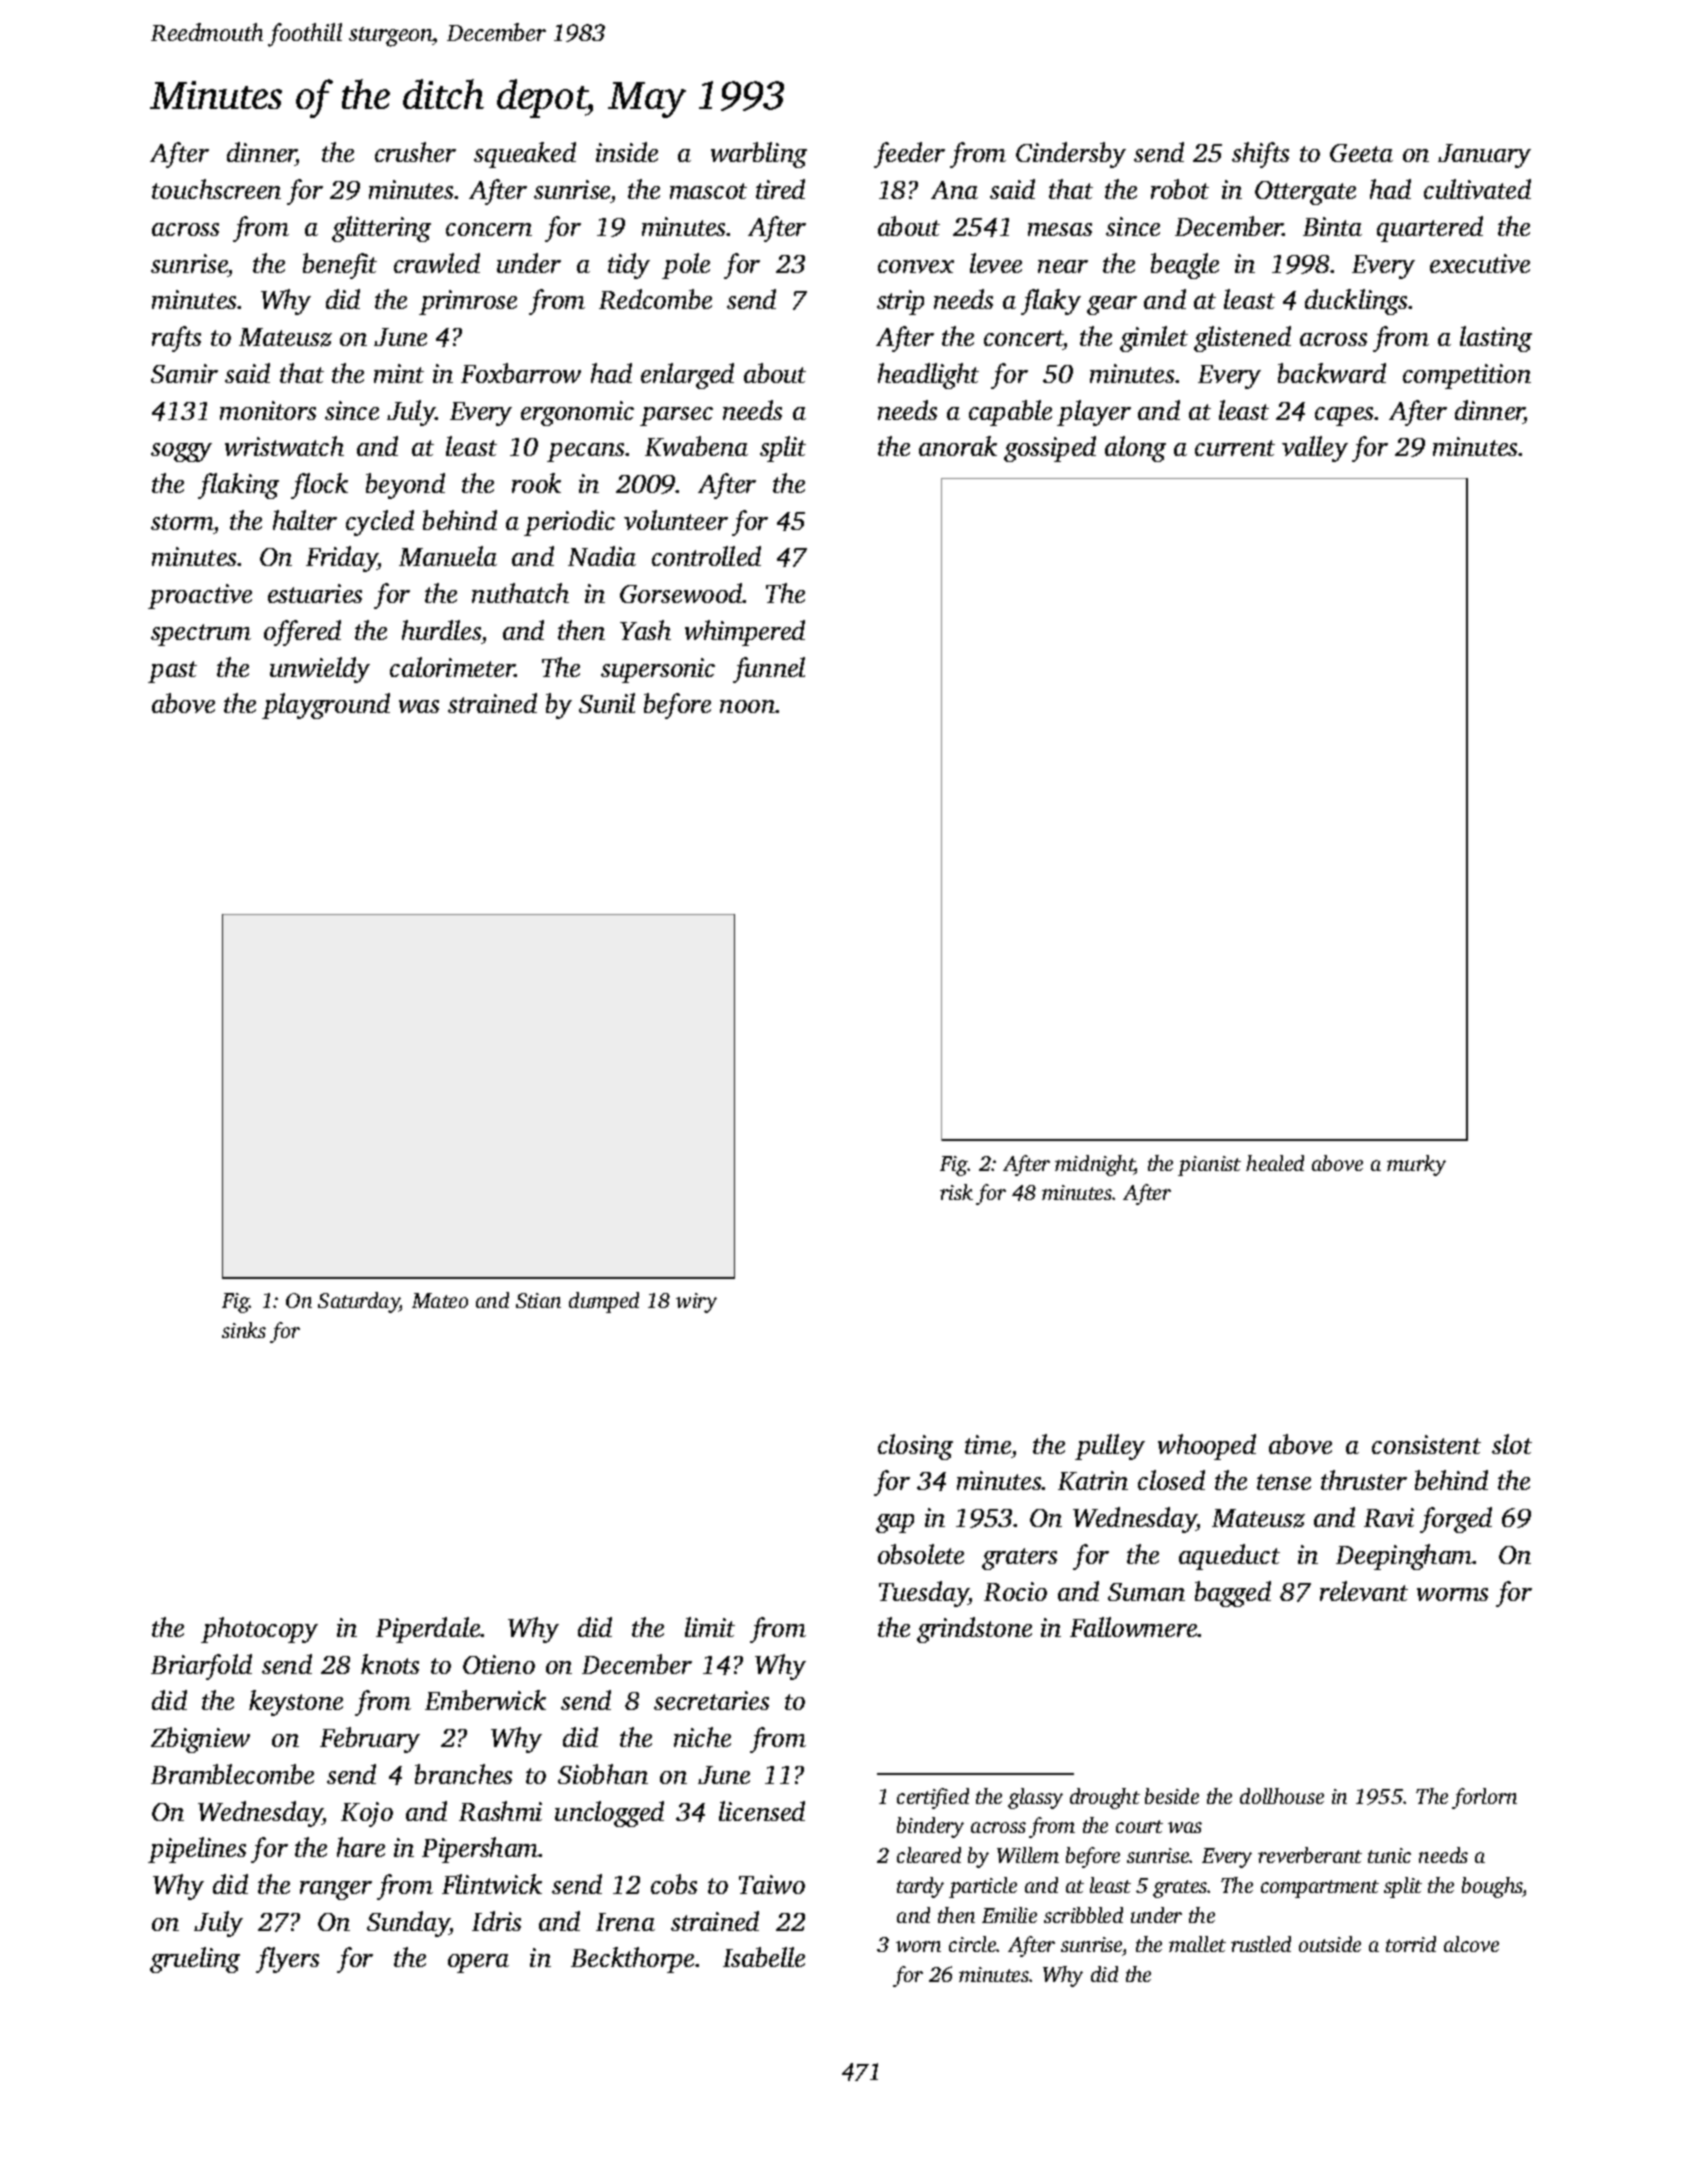  What do you see at coordinates (440, 1300) in the screenshot?
I see `Mateo` at bounding box center [440, 1300].
